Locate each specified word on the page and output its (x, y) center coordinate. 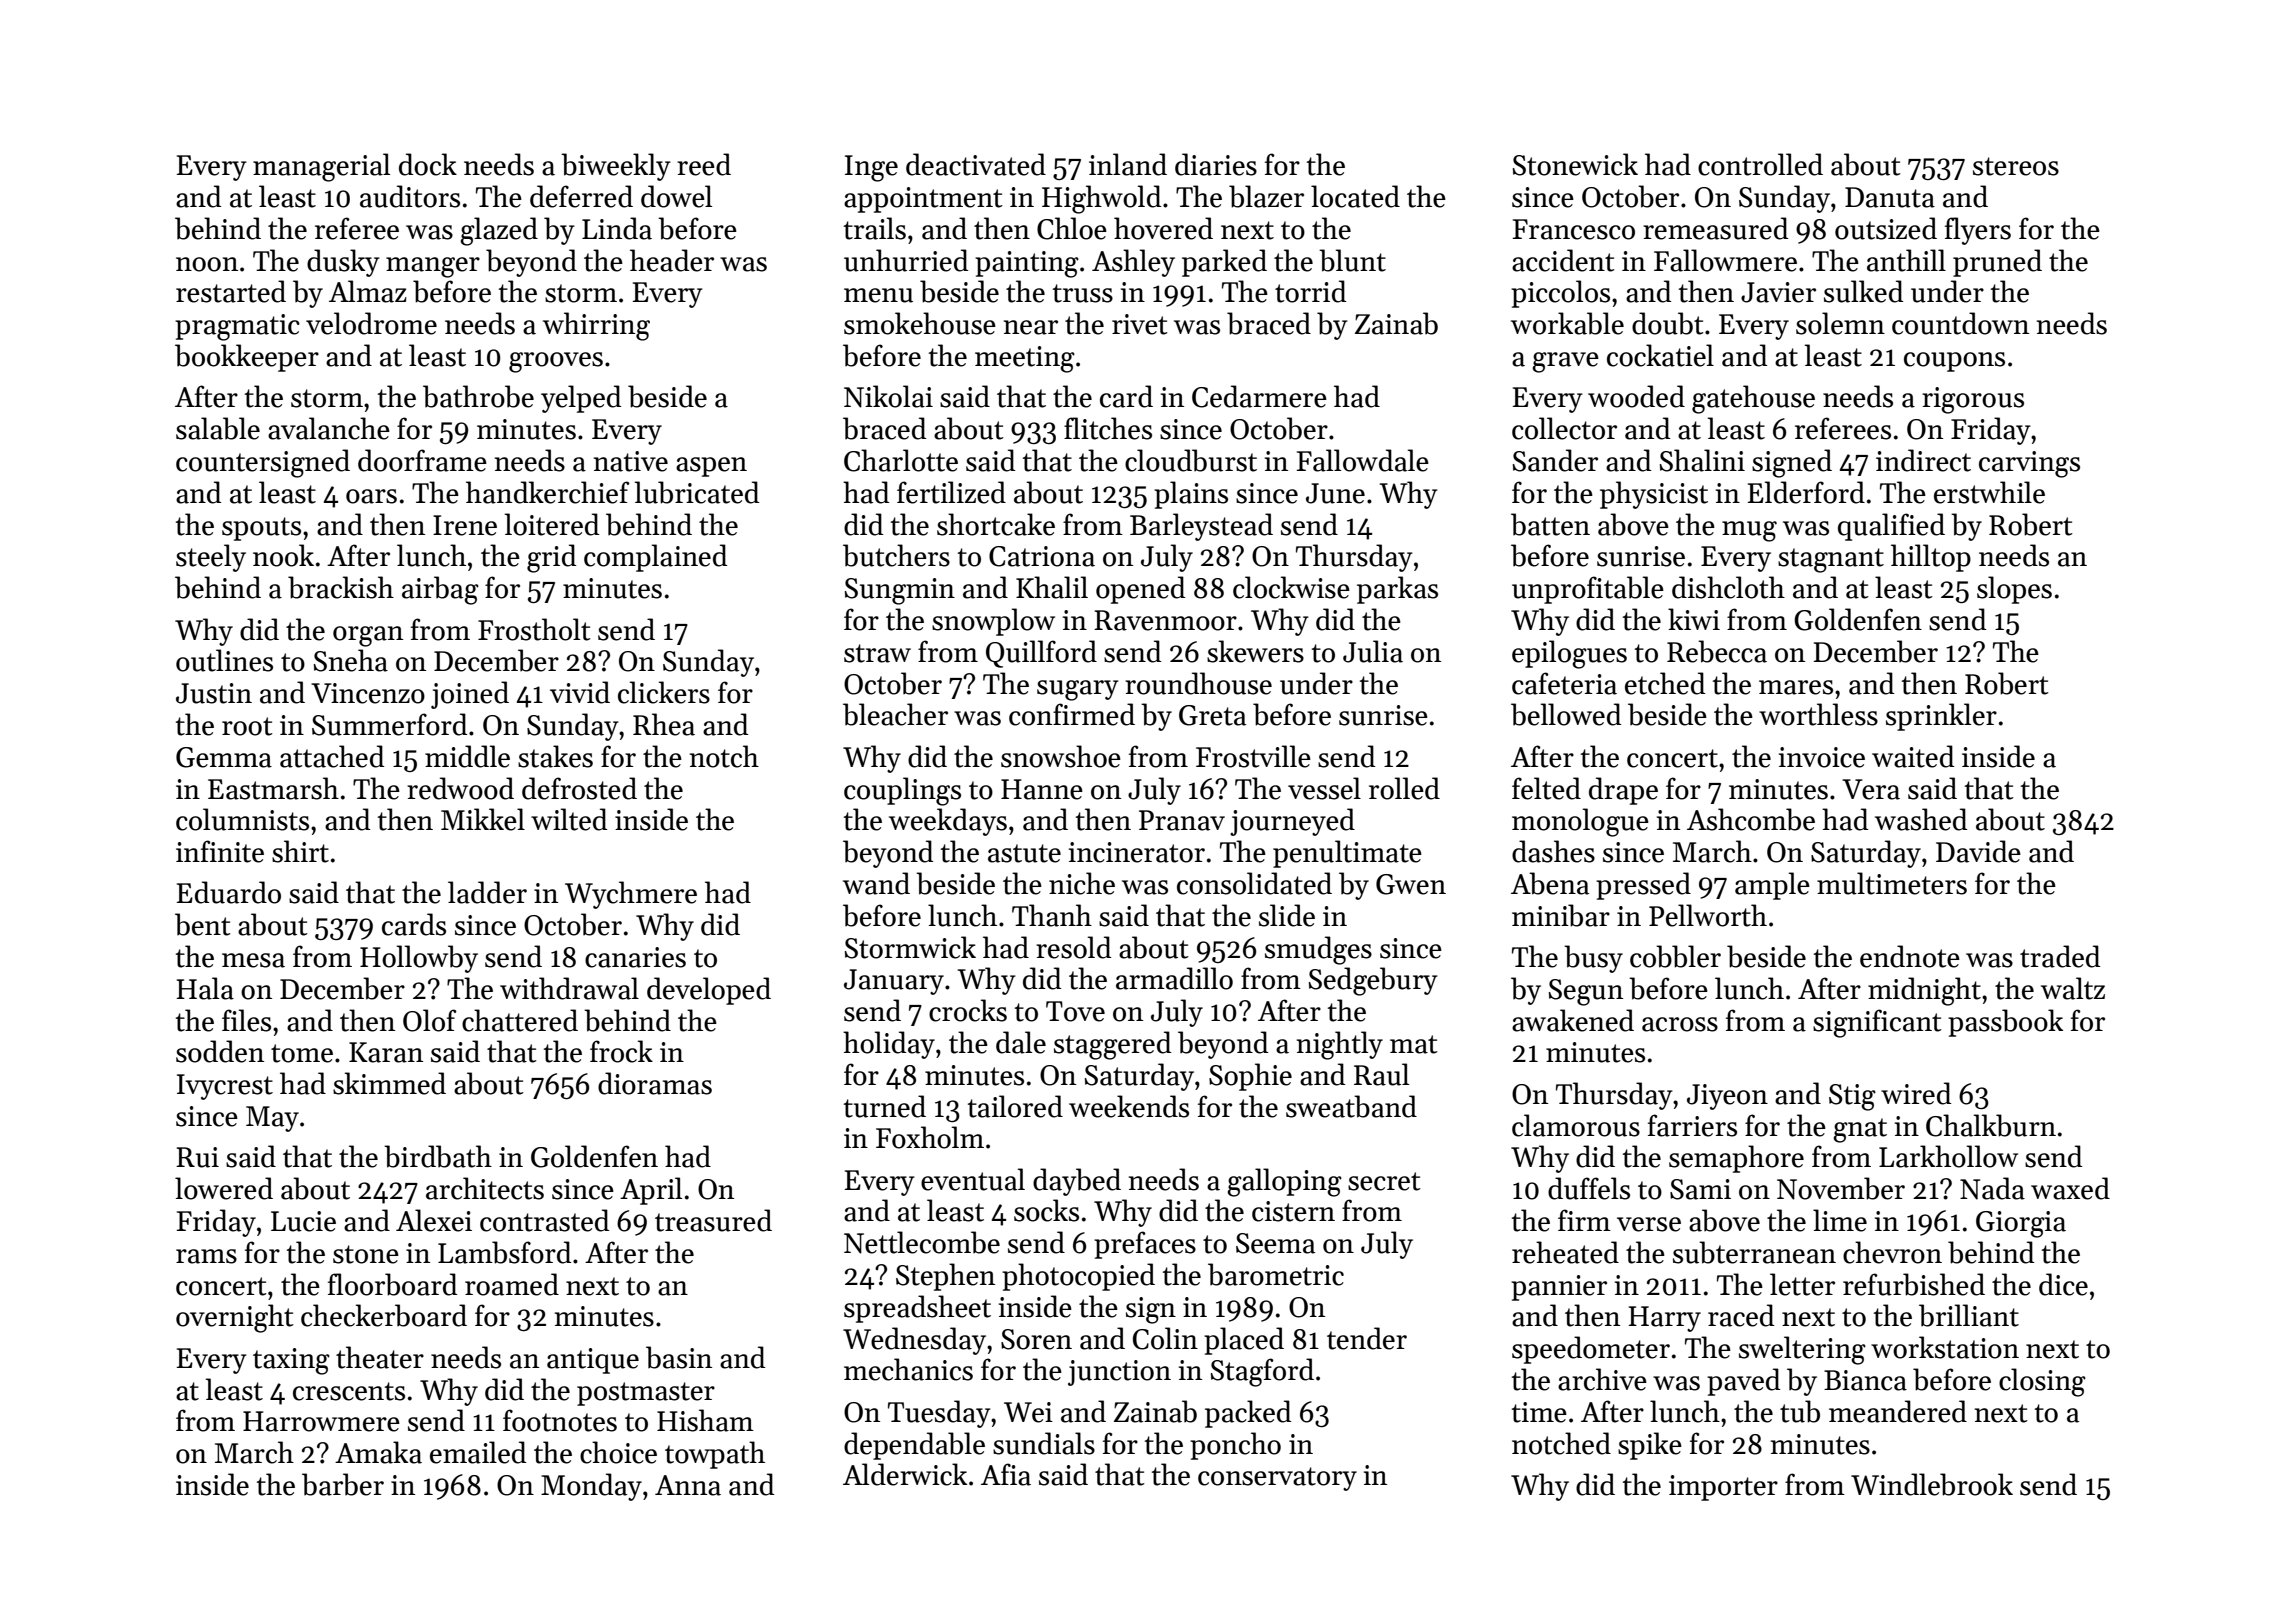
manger (433, 267)
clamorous (1576, 1125)
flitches (1108, 428)
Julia (1373, 651)
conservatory (1277, 1479)
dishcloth (1728, 587)
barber (343, 1484)
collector (1564, 428)
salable (218, 428)
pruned (1997, 263)
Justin (214, 693)
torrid (1310, 291)
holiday (889, 1045)
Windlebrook (1932, 1484)
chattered (520, 1020)
